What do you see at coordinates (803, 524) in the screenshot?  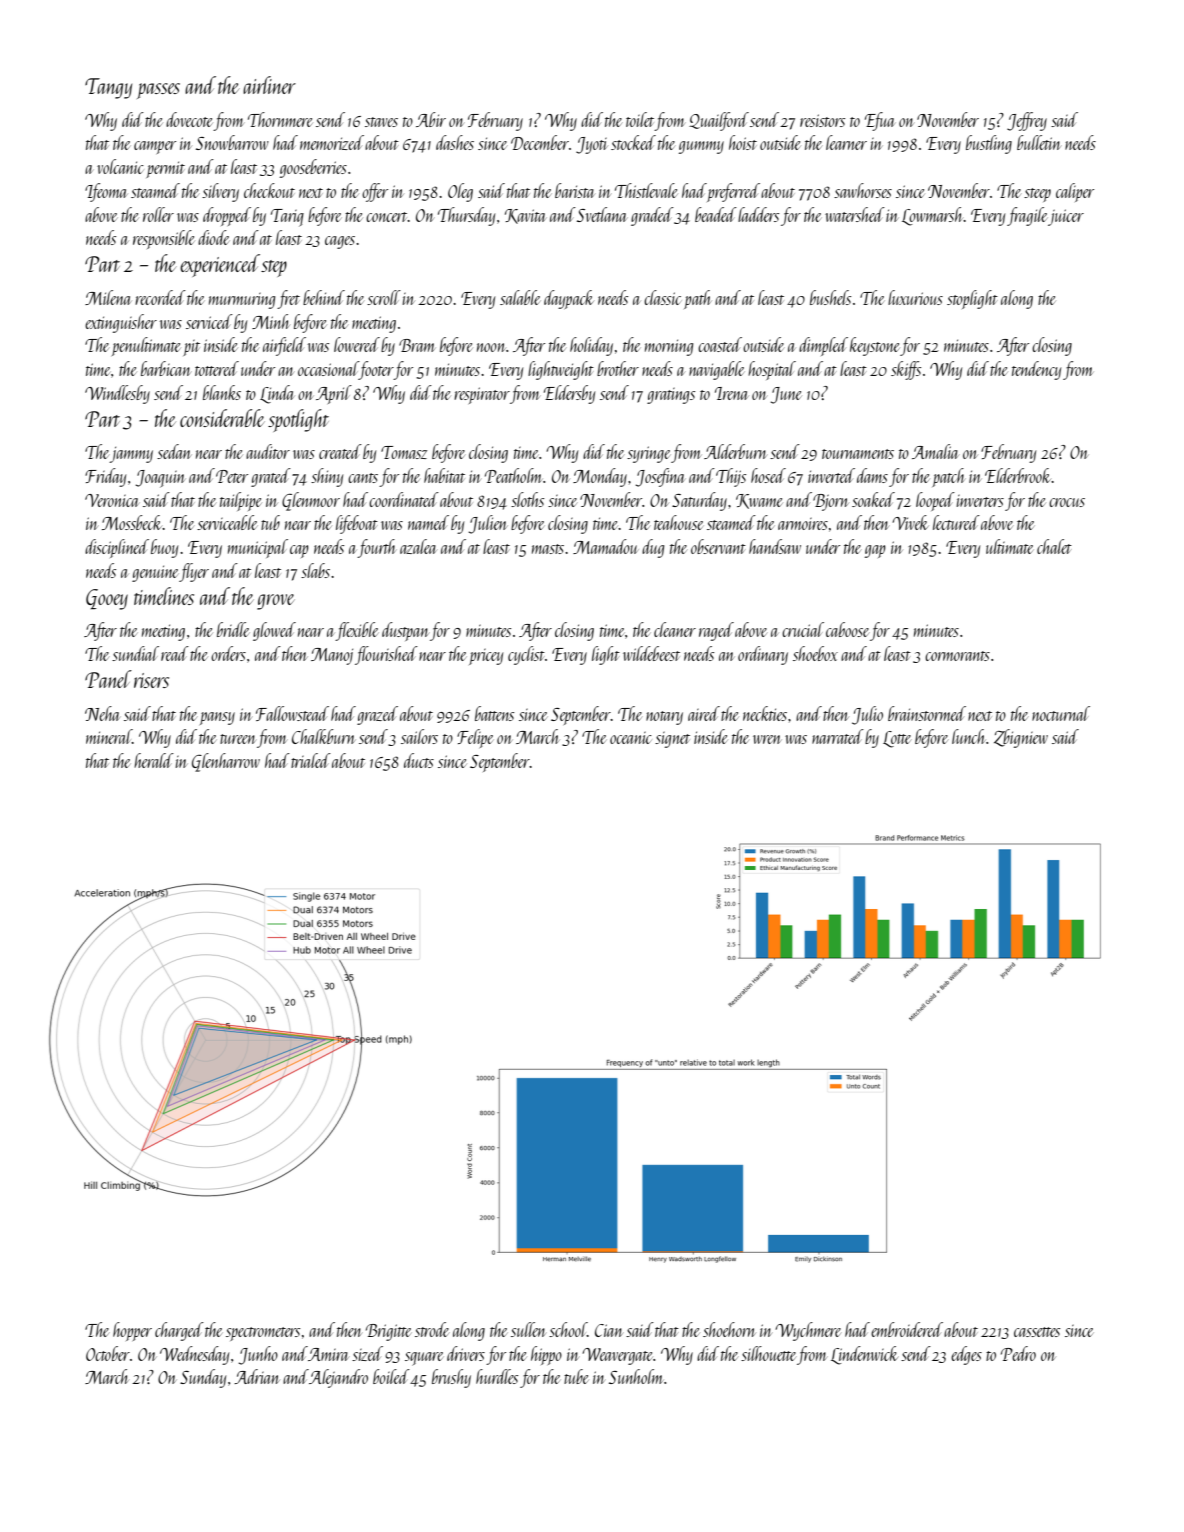 I see `armoires` at bounding box center [803, 524].
